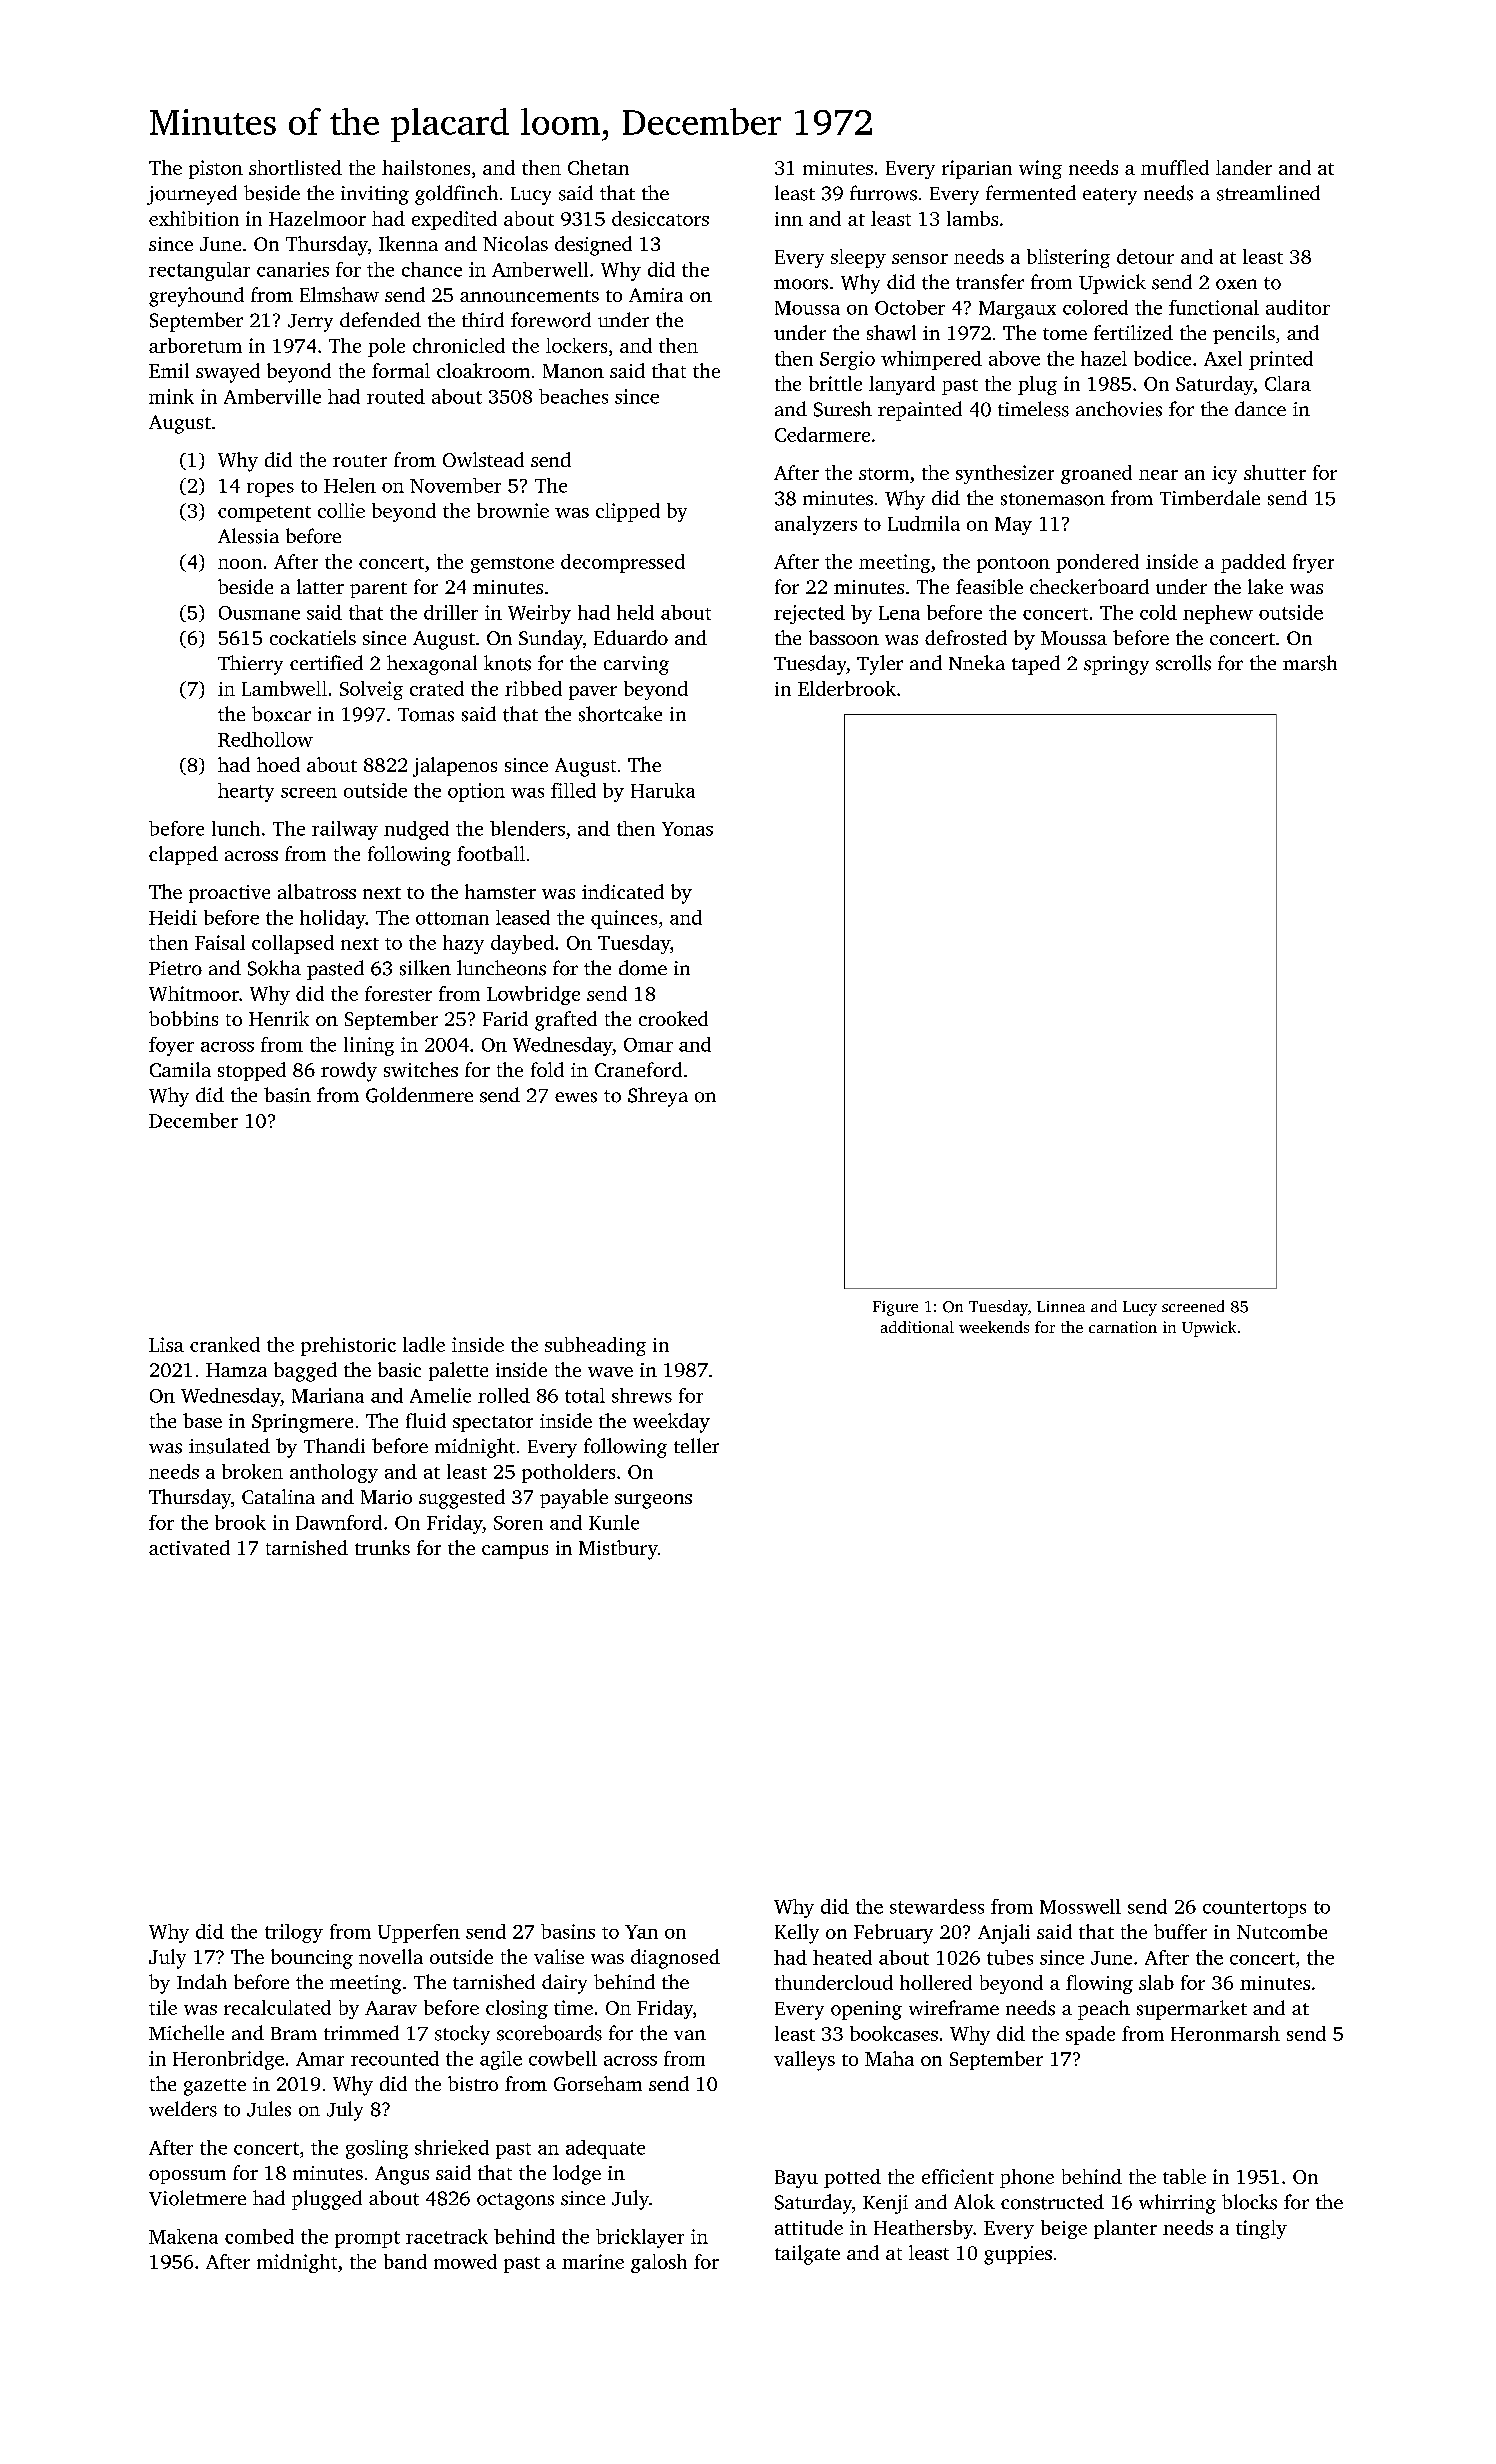 The height and width of the screenshot is (2464, 1496). I want to click on Michelle, so click(186, 2032).
